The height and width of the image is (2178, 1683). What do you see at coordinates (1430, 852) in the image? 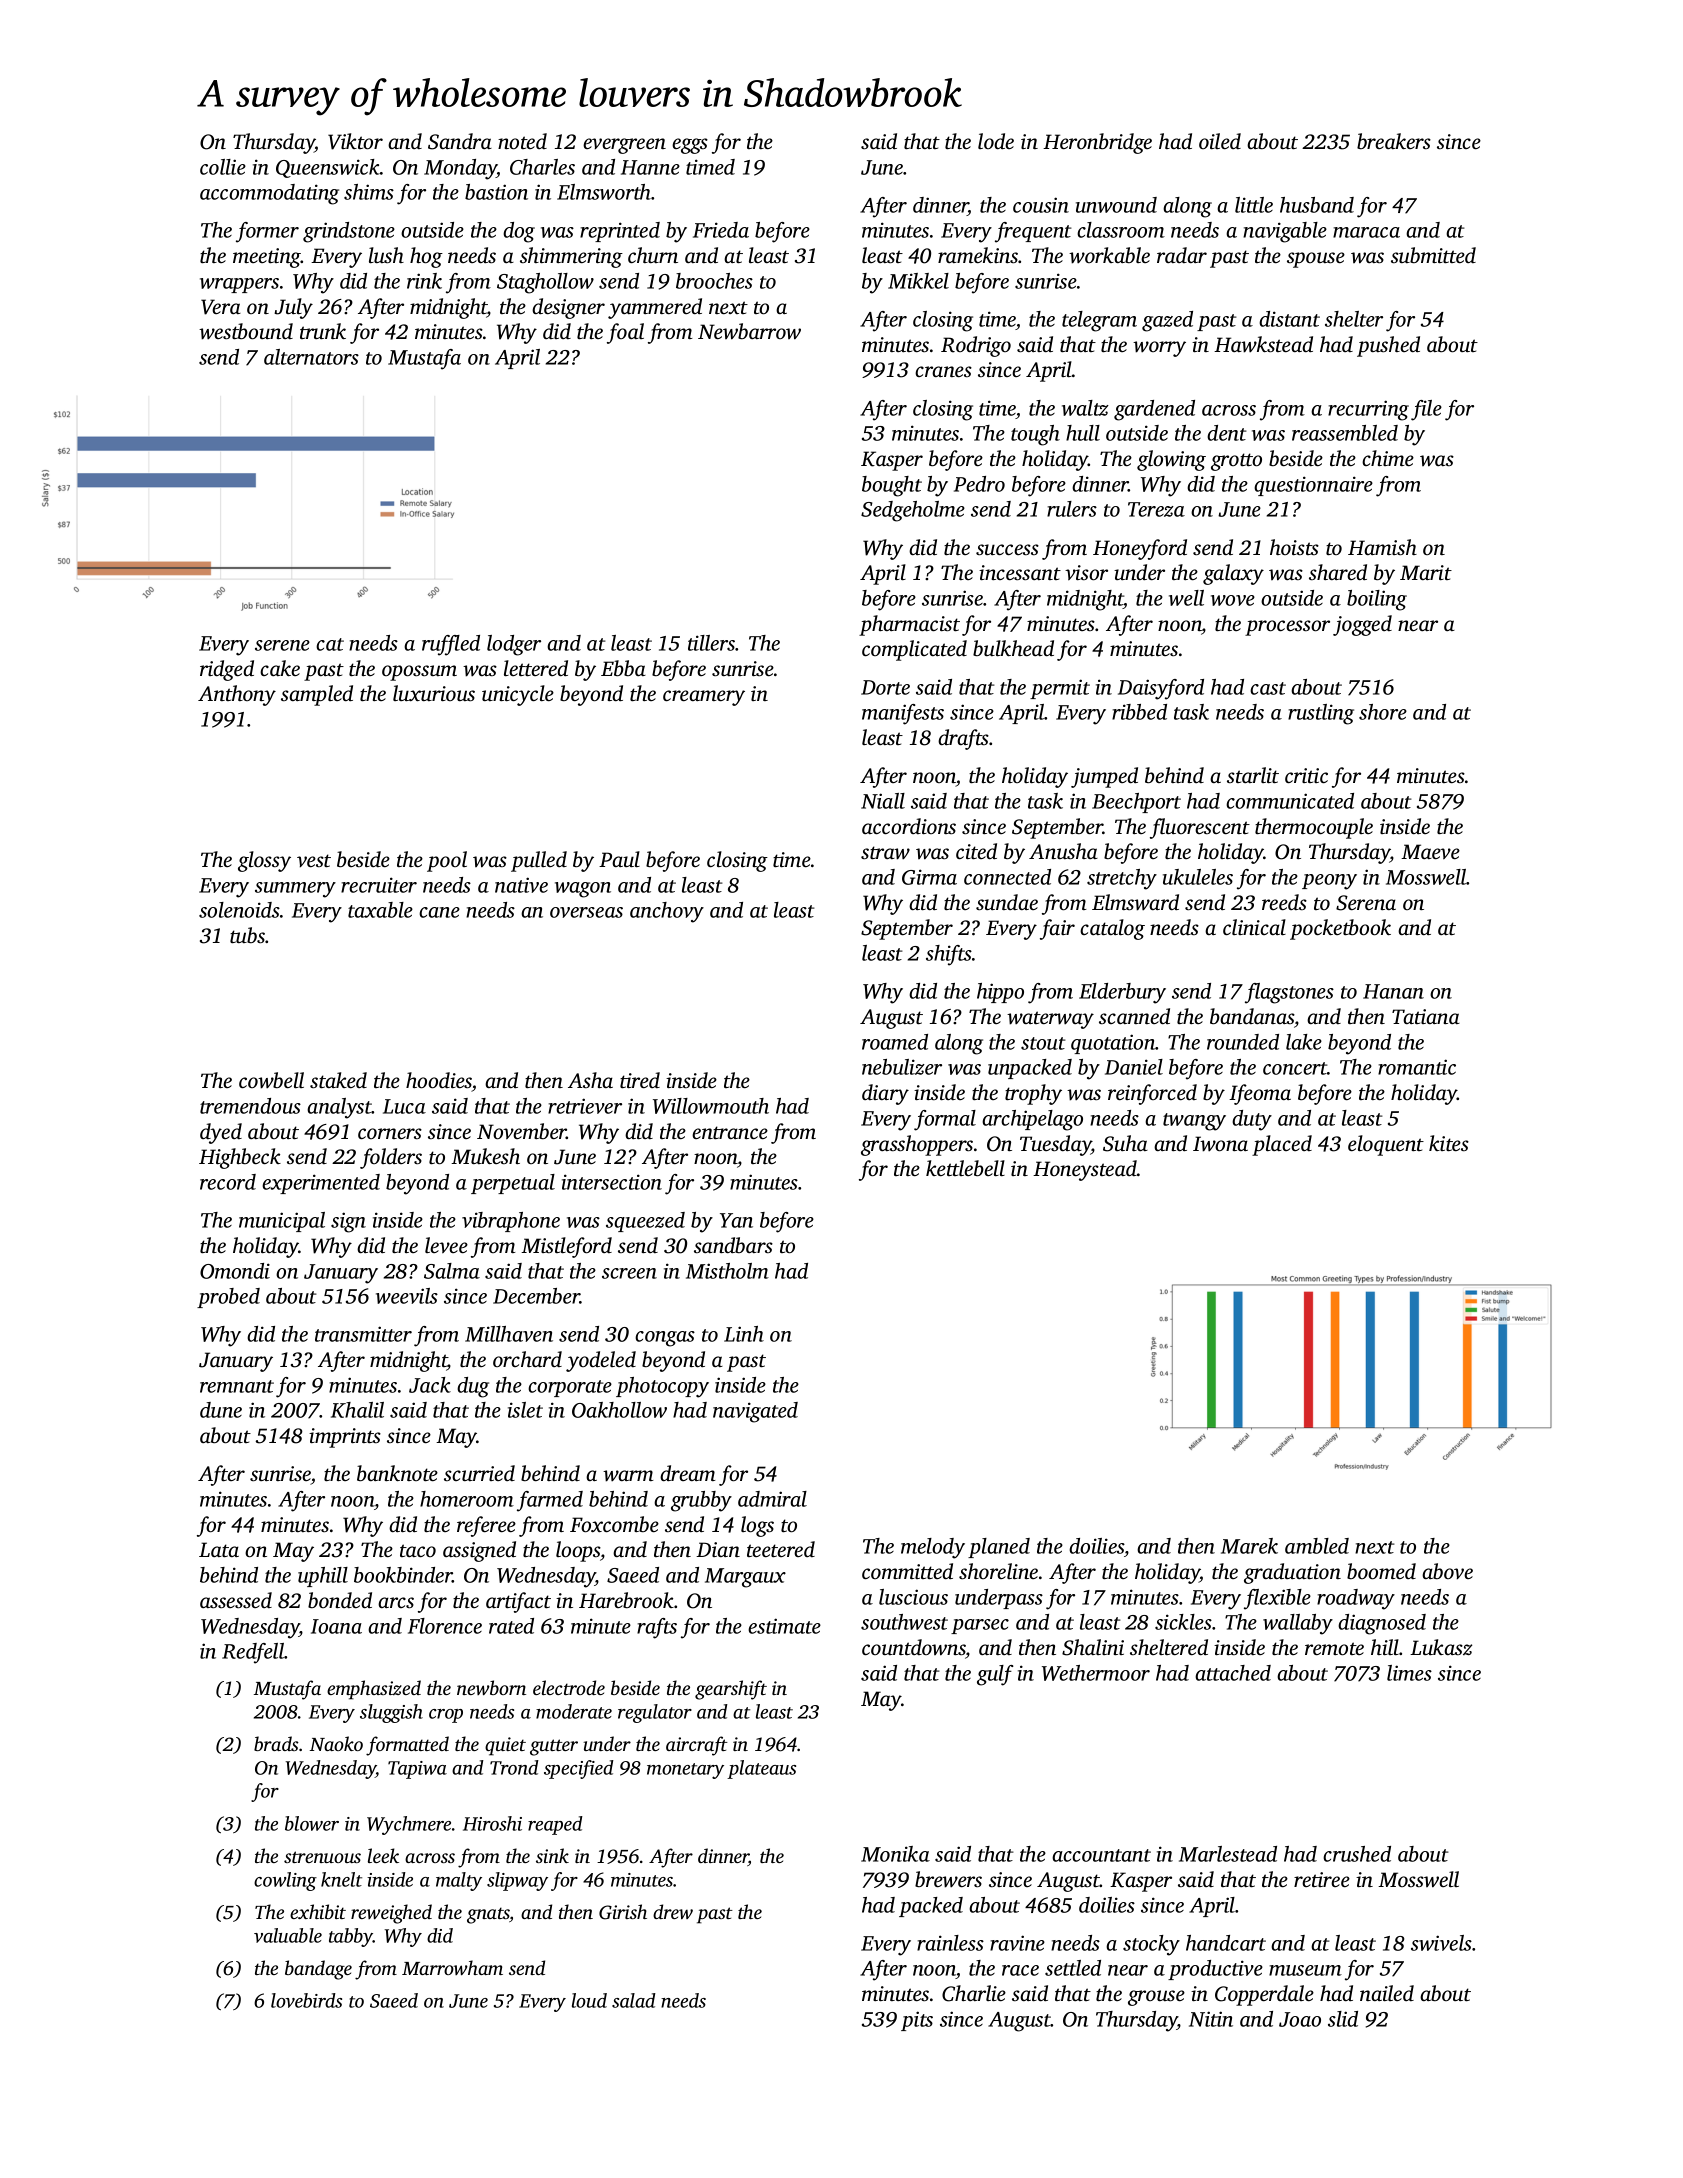
I see `Maeve` at bounding box center [1430, 852].
